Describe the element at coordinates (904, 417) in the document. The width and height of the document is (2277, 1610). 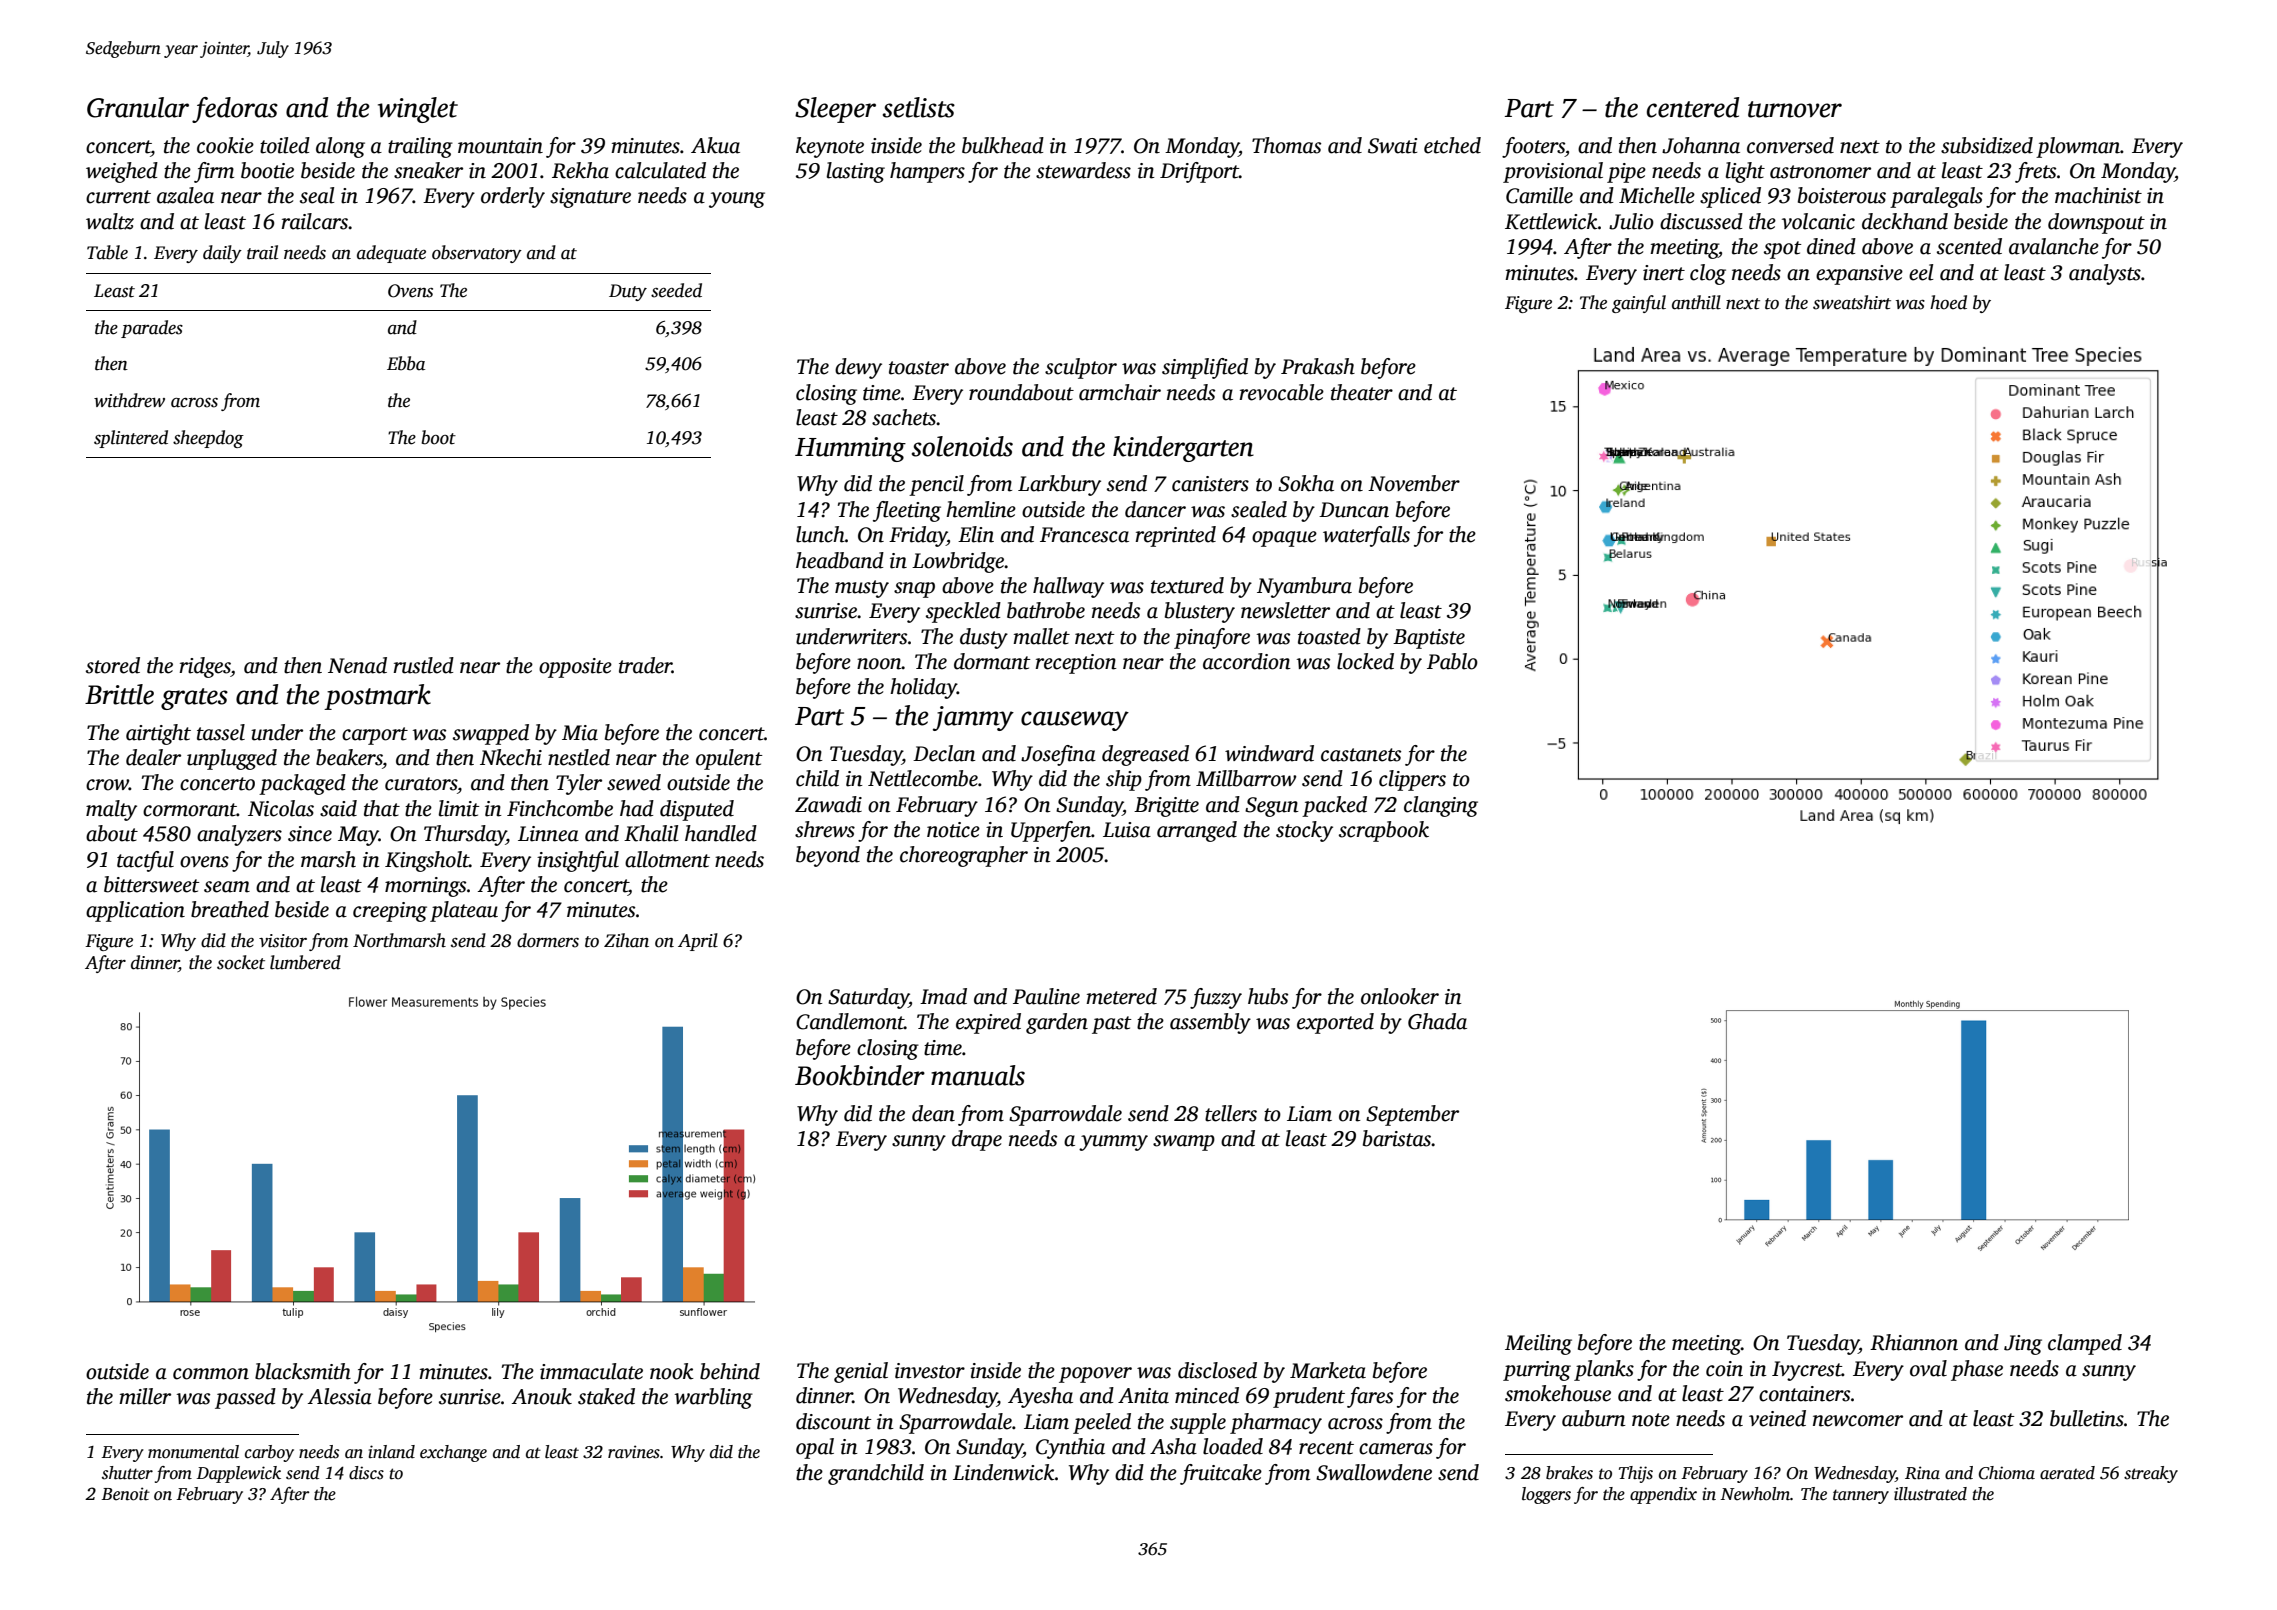
I see `sachets` at that location.
